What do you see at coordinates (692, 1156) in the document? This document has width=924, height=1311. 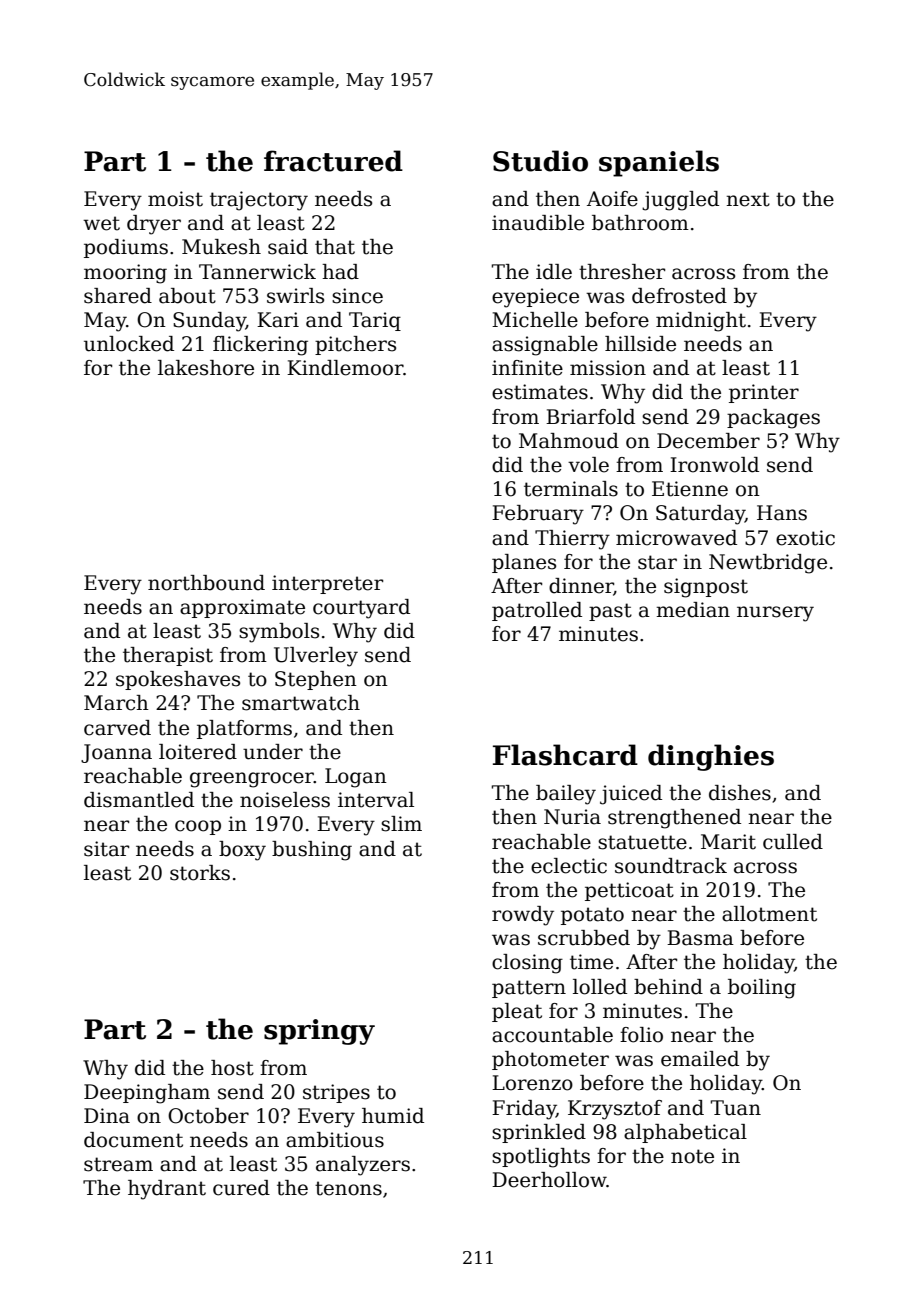 I see `note` at bounding box center [692, 1156].
